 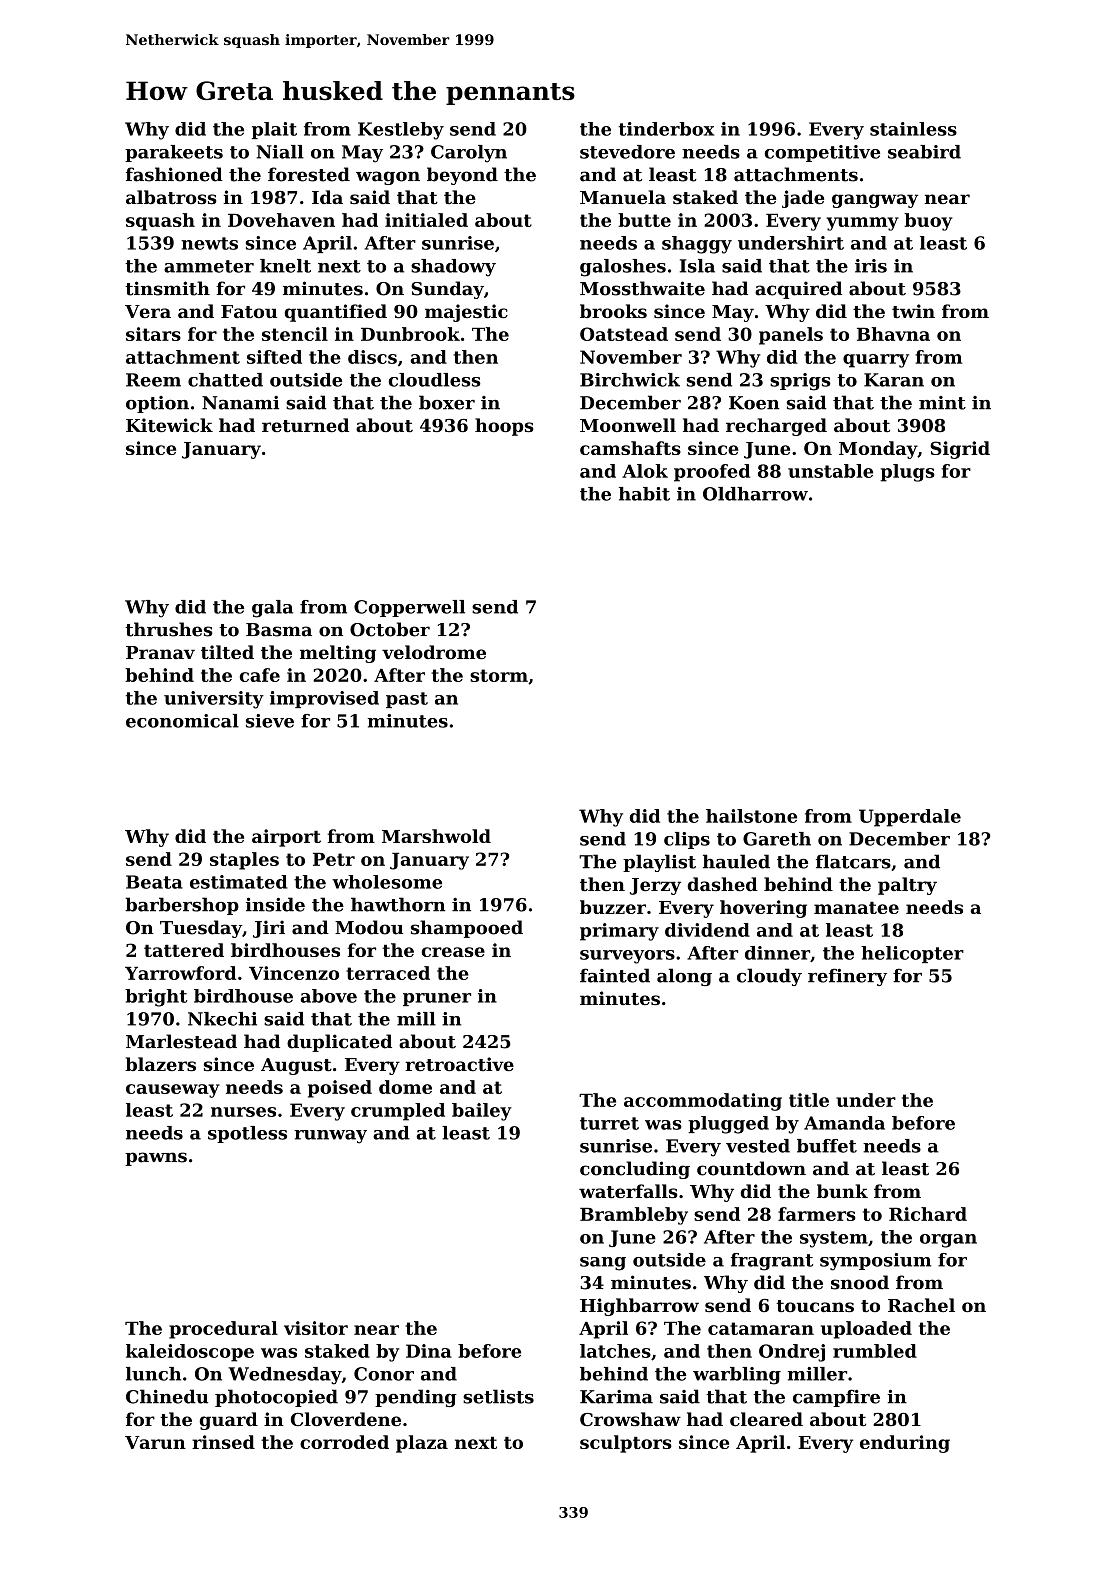 I want to click on pawns, so click(x=156, y=1159).
